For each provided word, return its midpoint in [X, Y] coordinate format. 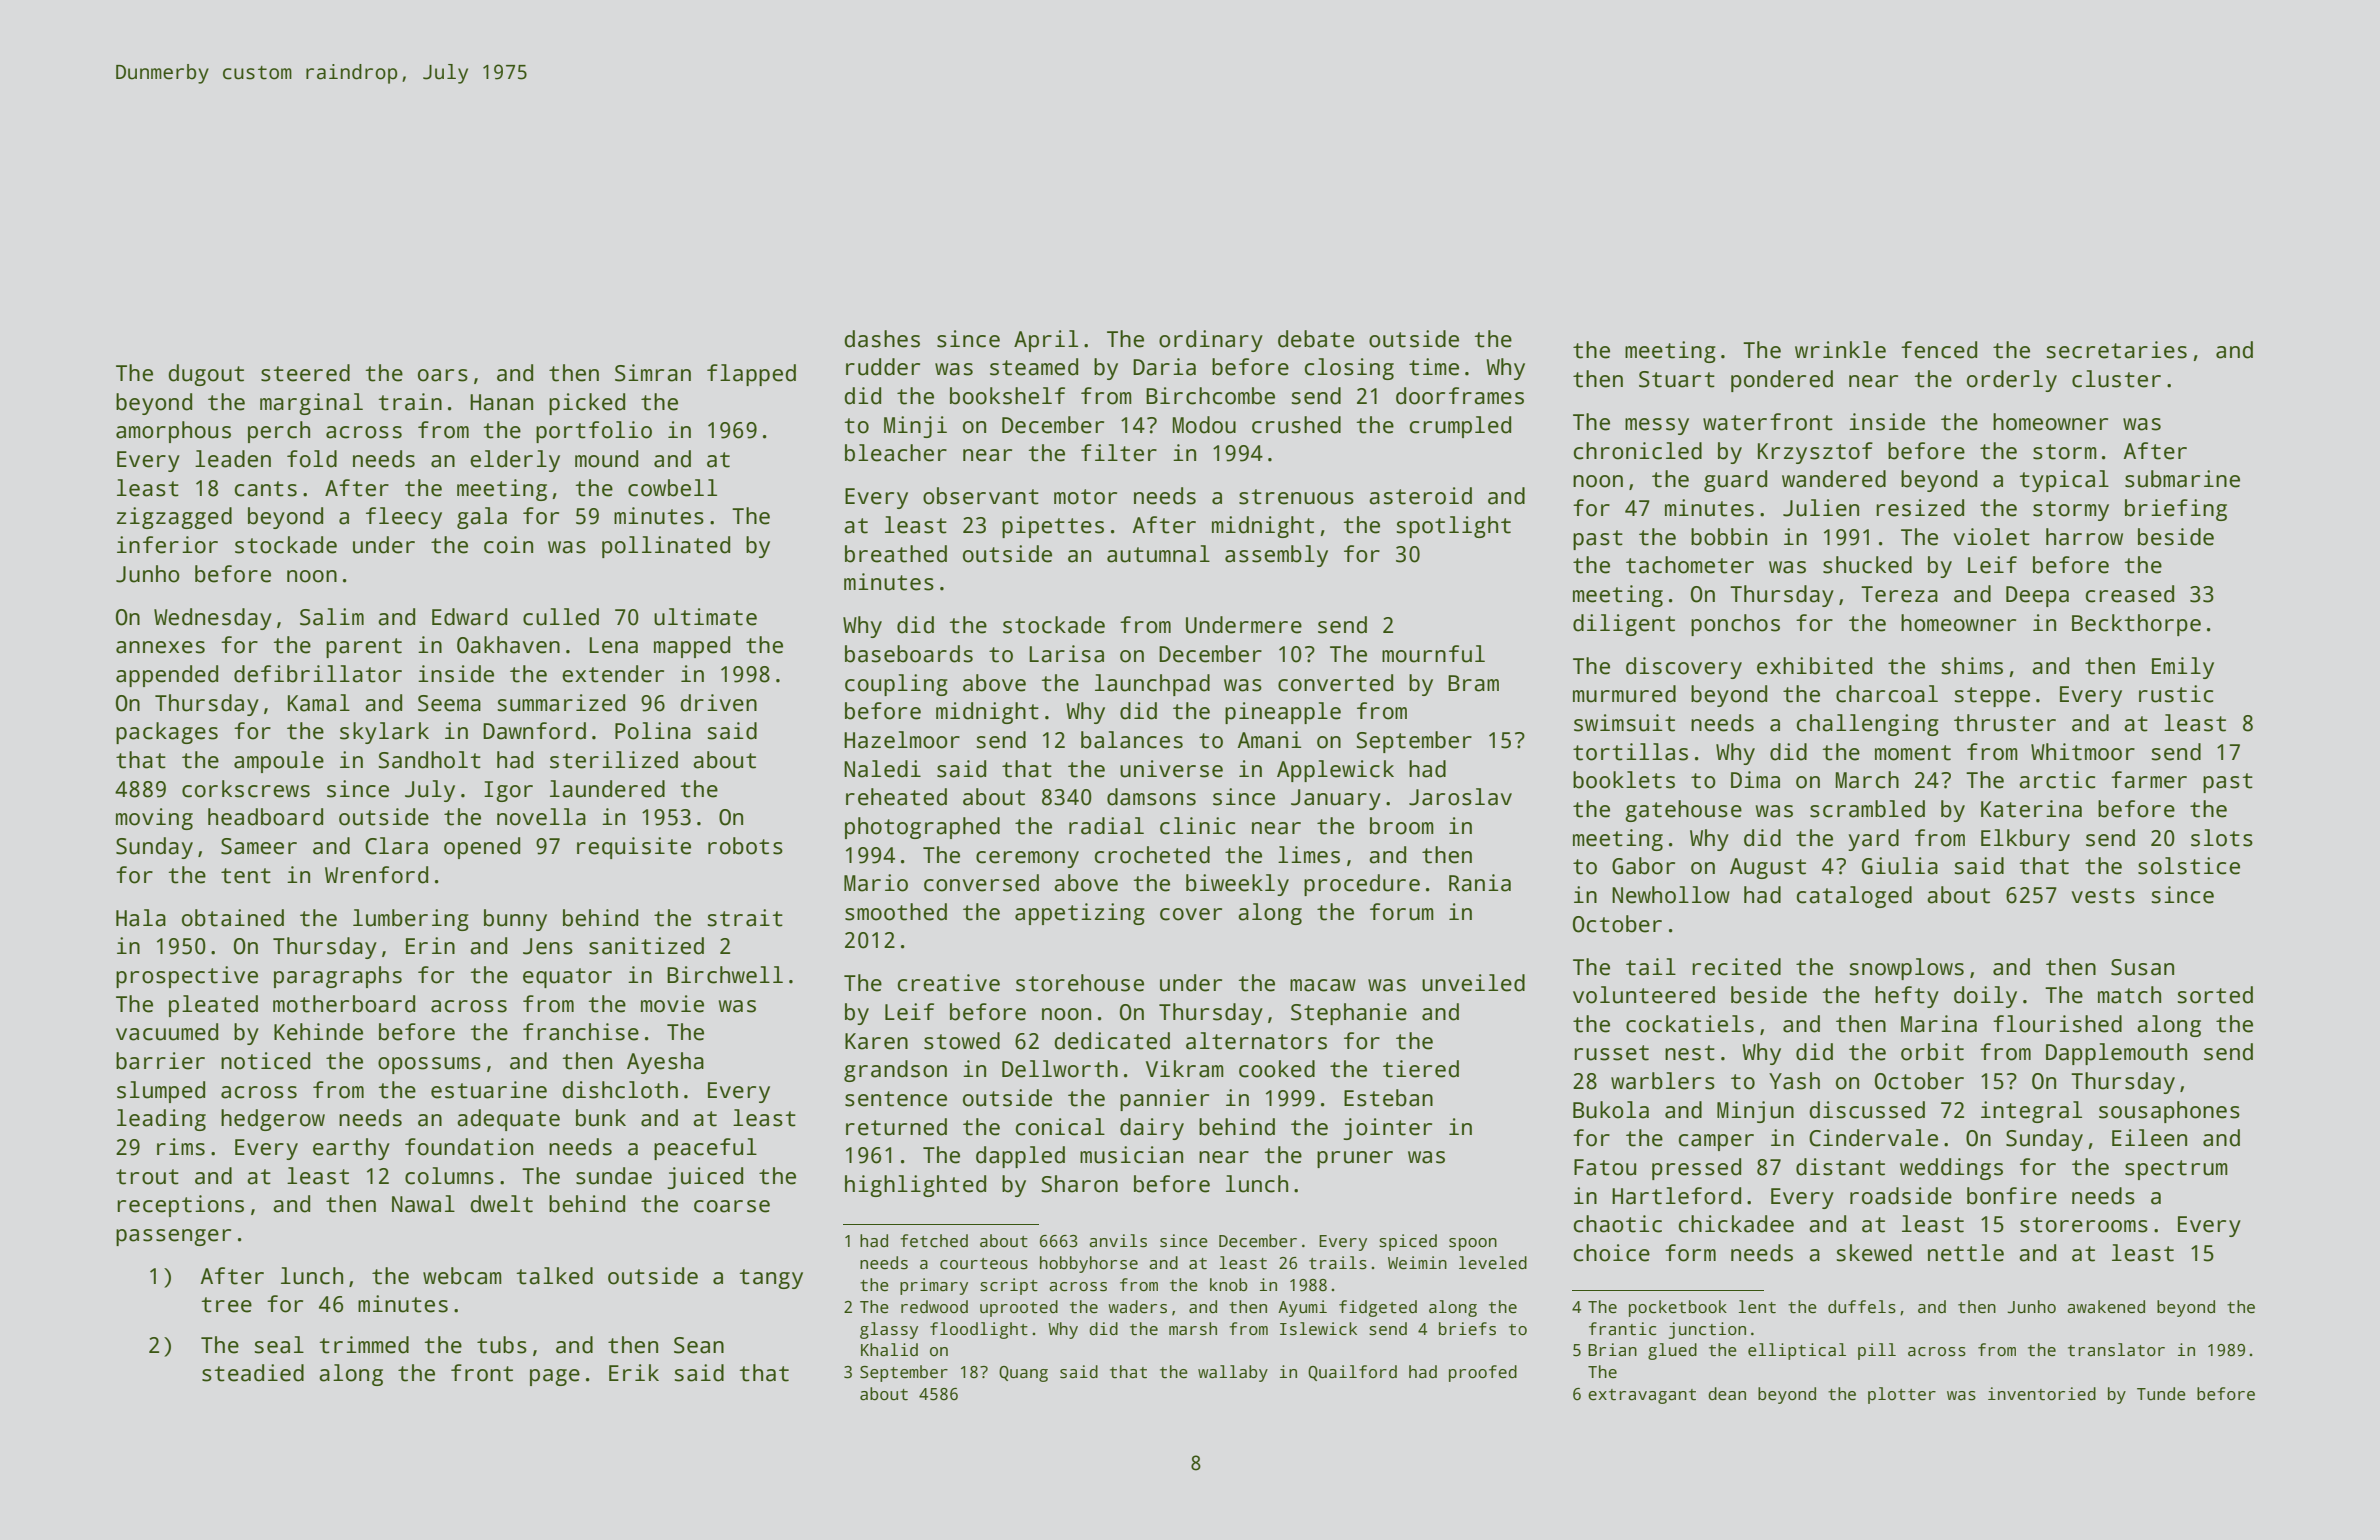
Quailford [1352, 1373]
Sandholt [429, 760]
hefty [1907, 997]
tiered [1421, 1069]
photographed [922, 828]
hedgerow [273, 1120]
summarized [561, 703]
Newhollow [1671, 895]
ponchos [1735, 625]
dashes [882, 339]
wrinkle [1840, 350]
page [555, 1377]
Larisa [1066, 654]
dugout [206, 375]
